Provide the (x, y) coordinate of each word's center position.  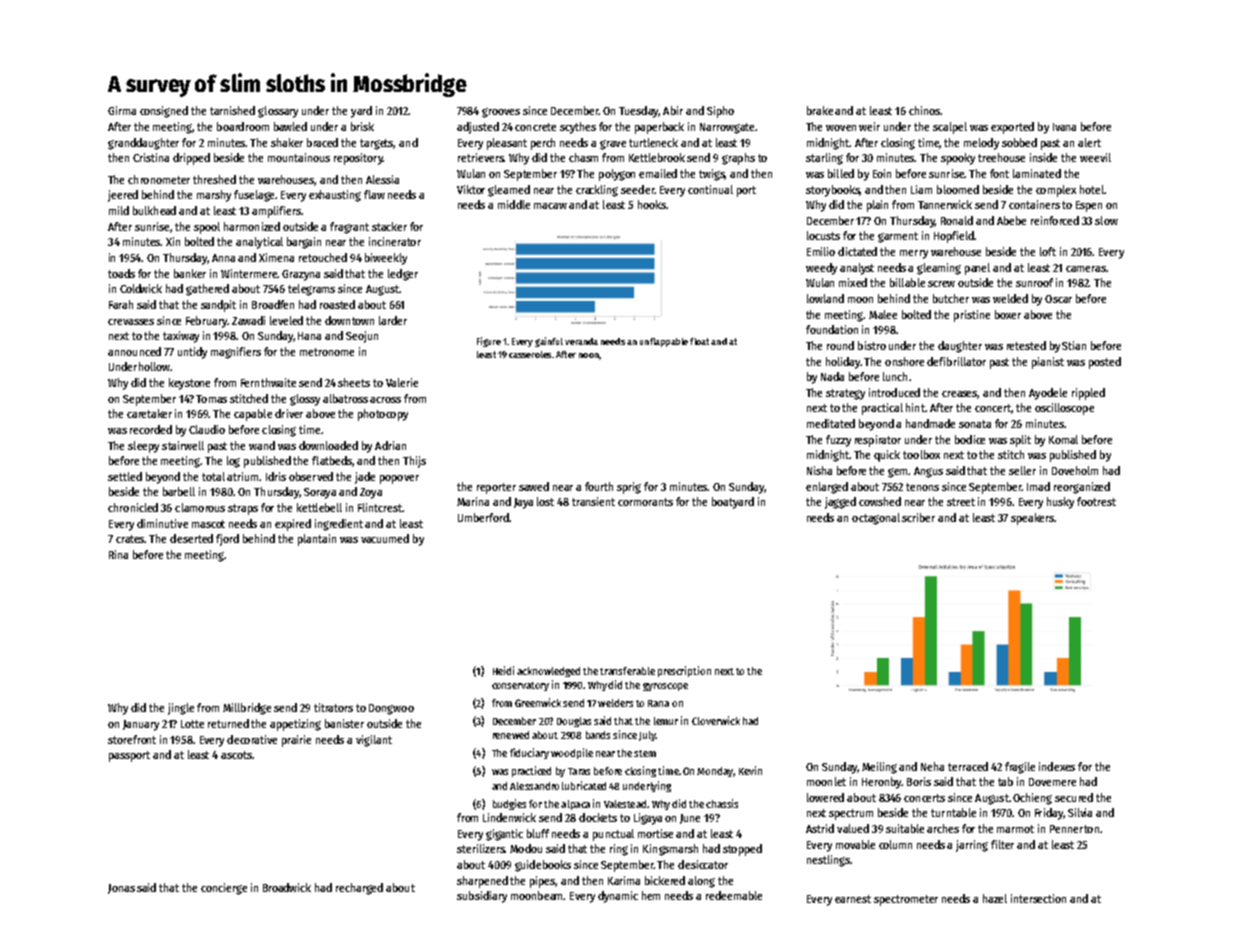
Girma (122, 110)
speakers (1032, 519)
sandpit (218, 306)
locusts (823, 235)
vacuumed (385, 538)
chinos (924, 110)
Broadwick (287, 887)
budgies (509, 804)
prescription (684, 671)
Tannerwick (945, 204)
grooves (501, 113)
